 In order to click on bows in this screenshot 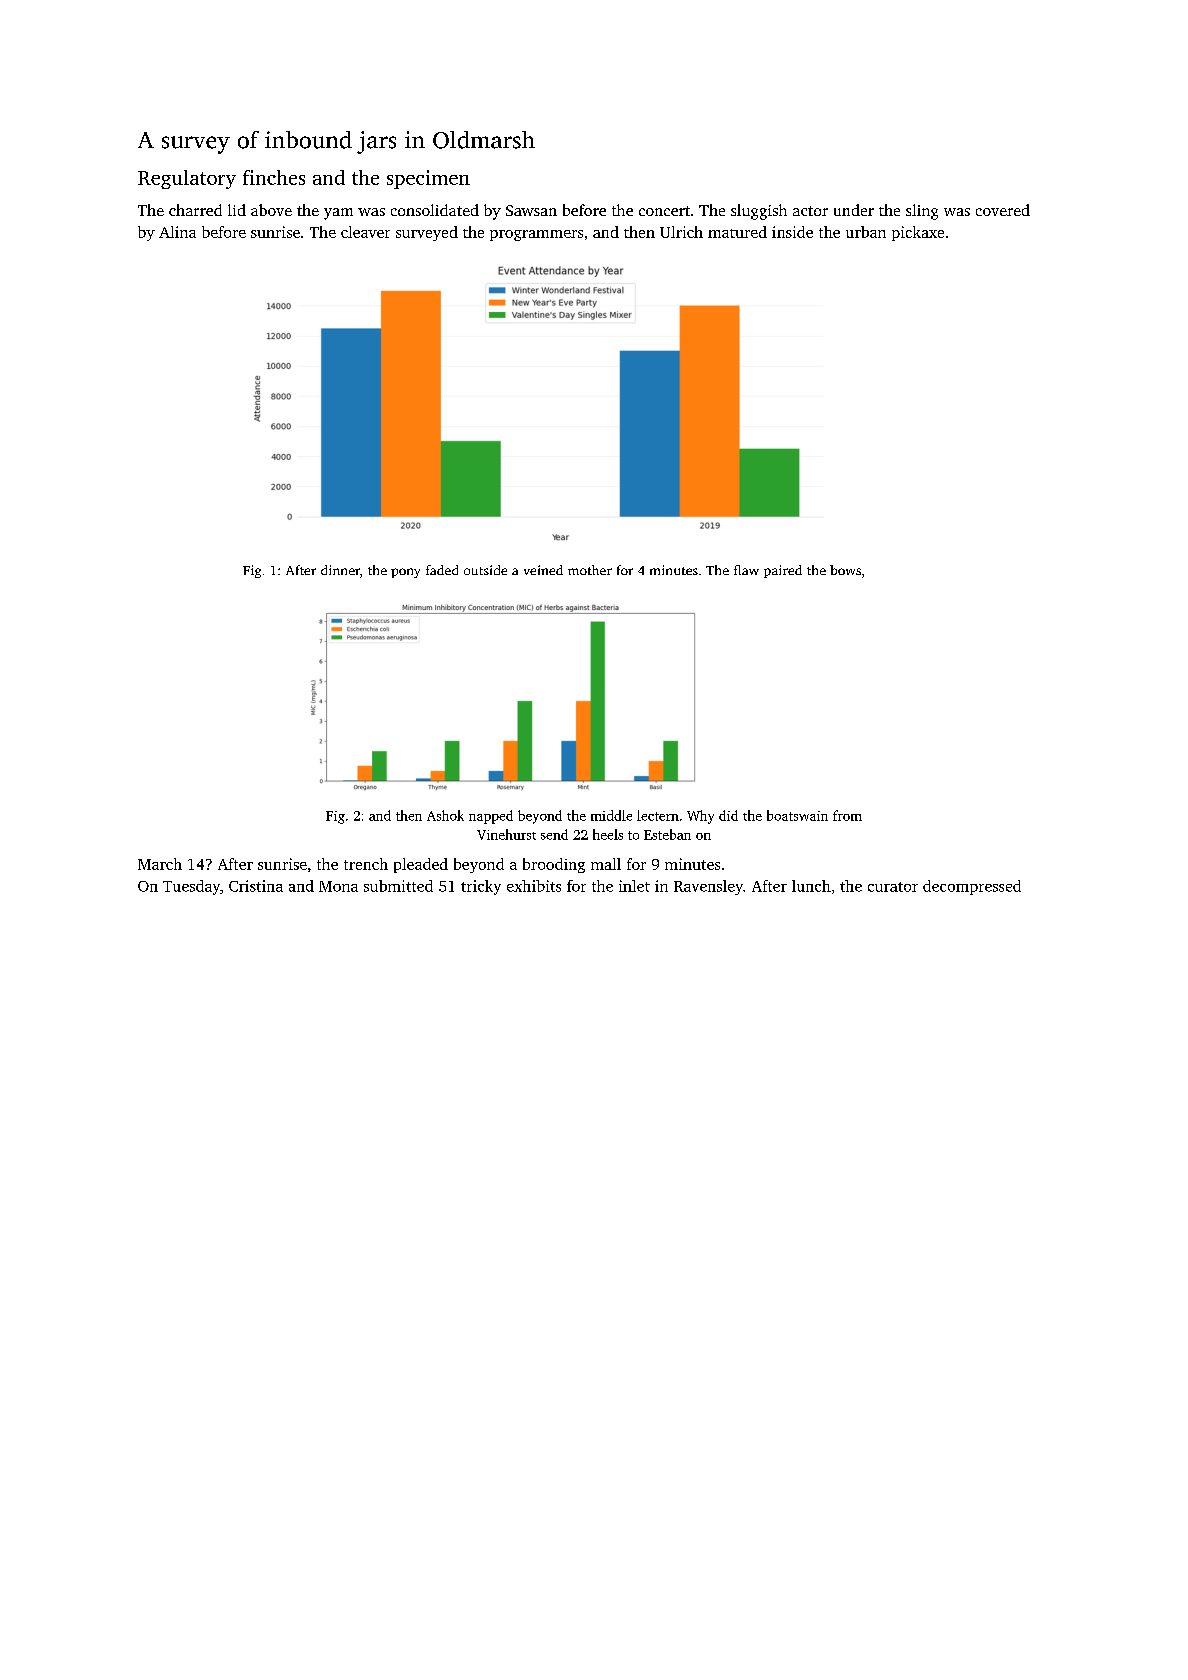, I will do `click(845, 570)`.
